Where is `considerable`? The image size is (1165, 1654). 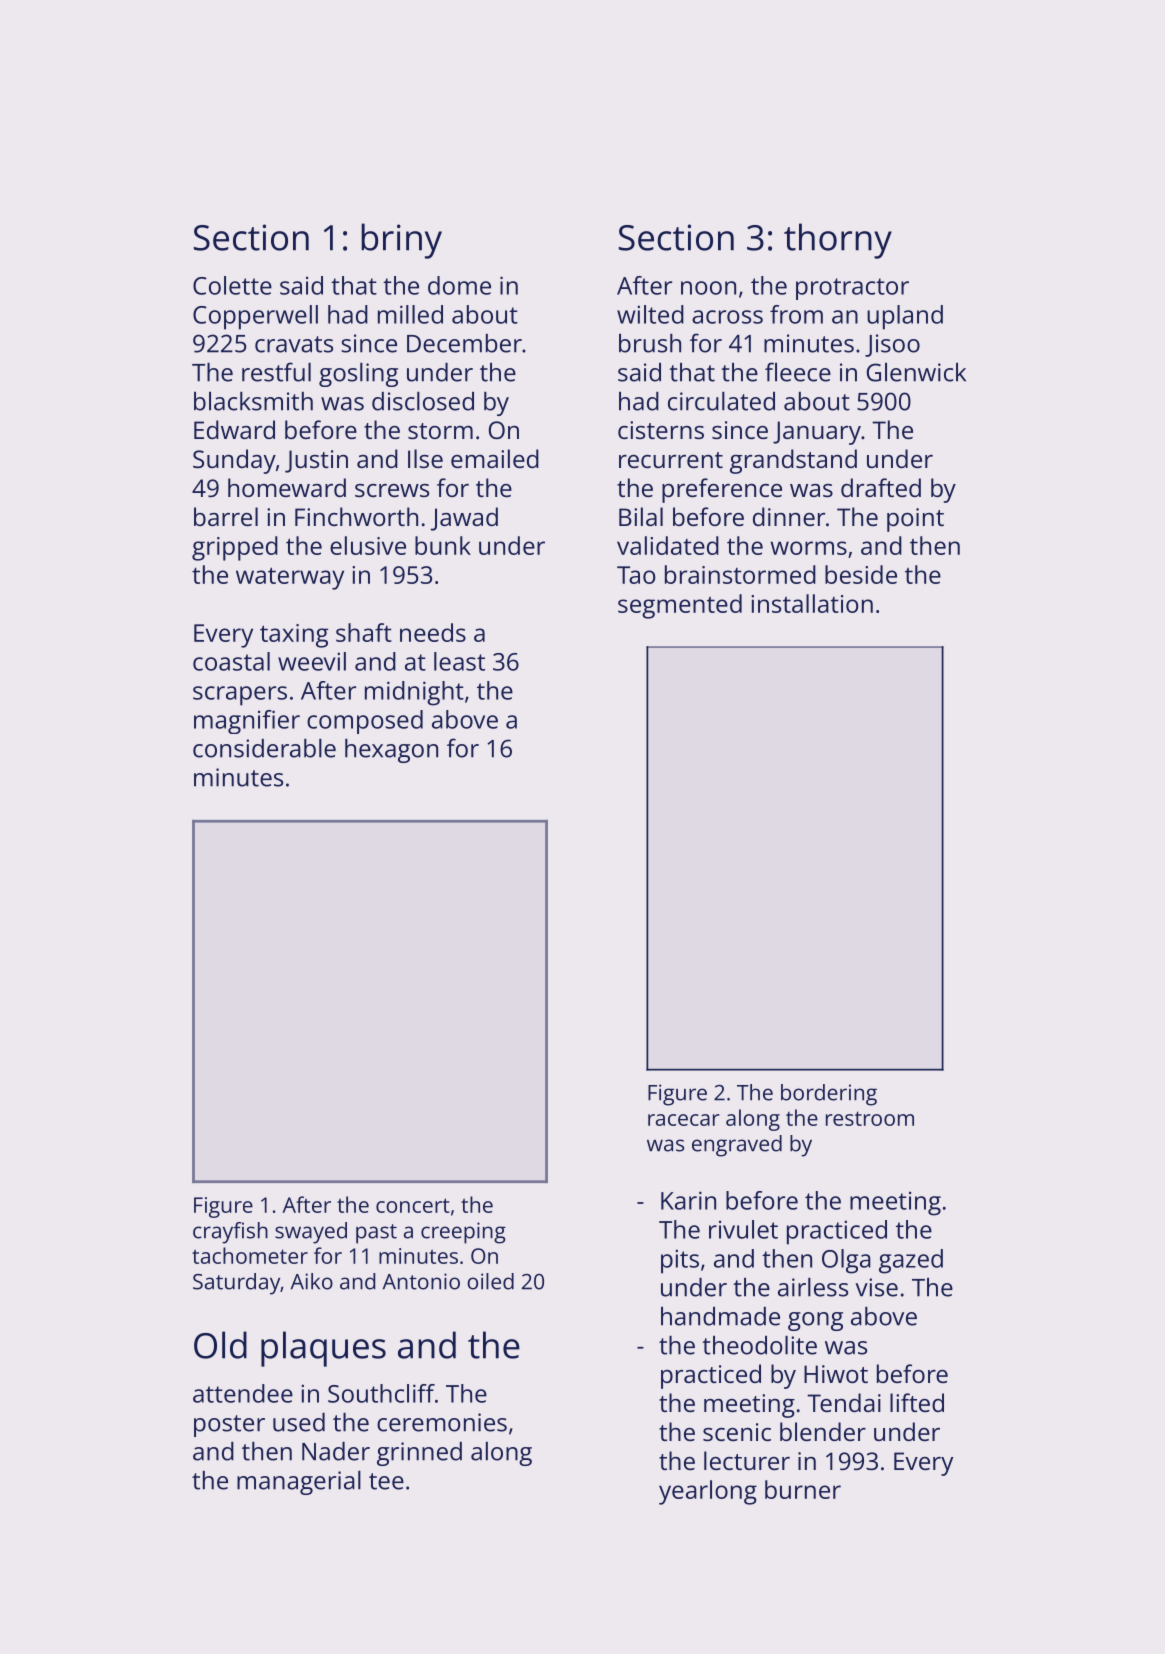
considerable is located at coordinates (264, 748).
